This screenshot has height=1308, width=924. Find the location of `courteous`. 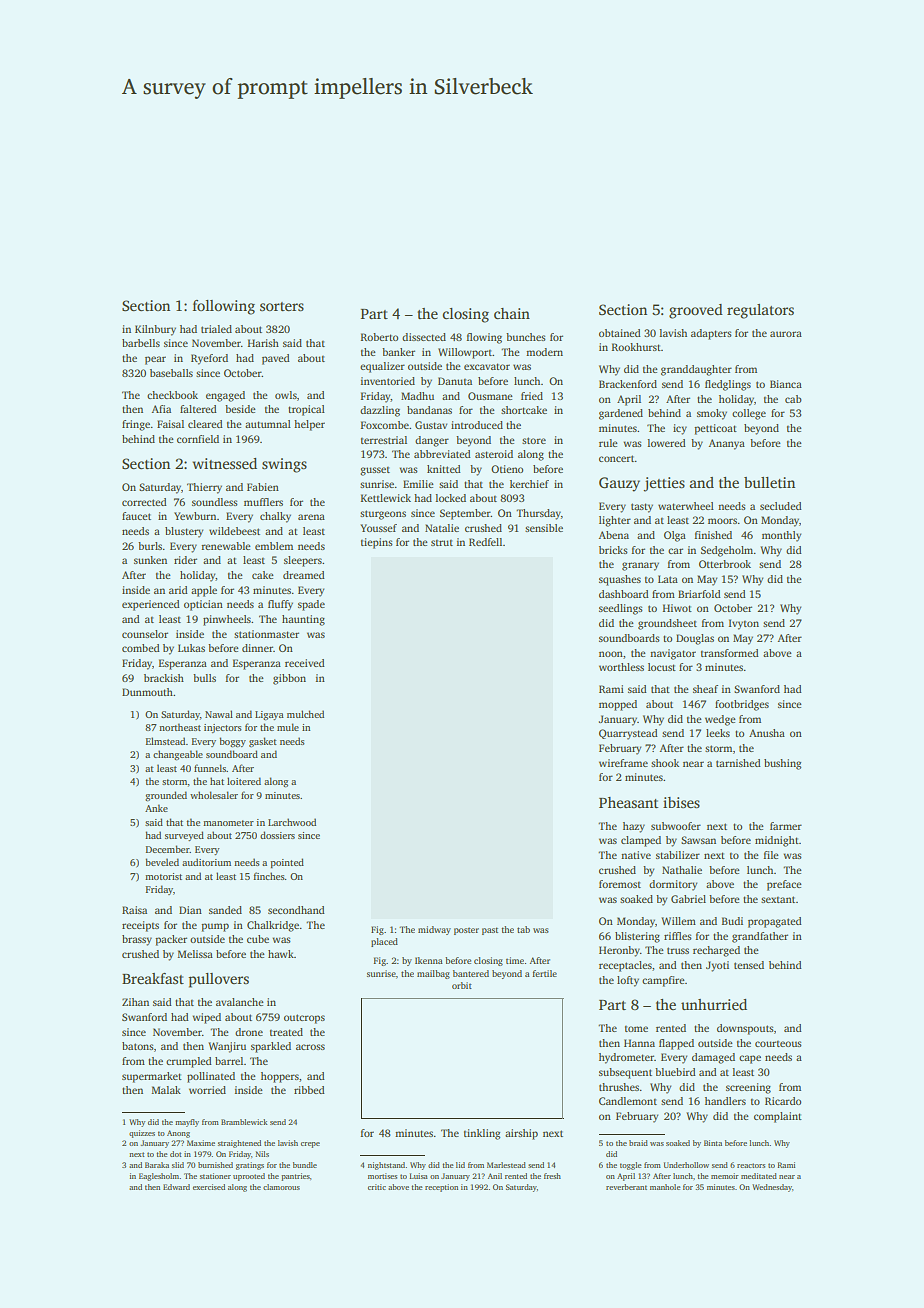

courteous is located at coordinates (778, 1044).
